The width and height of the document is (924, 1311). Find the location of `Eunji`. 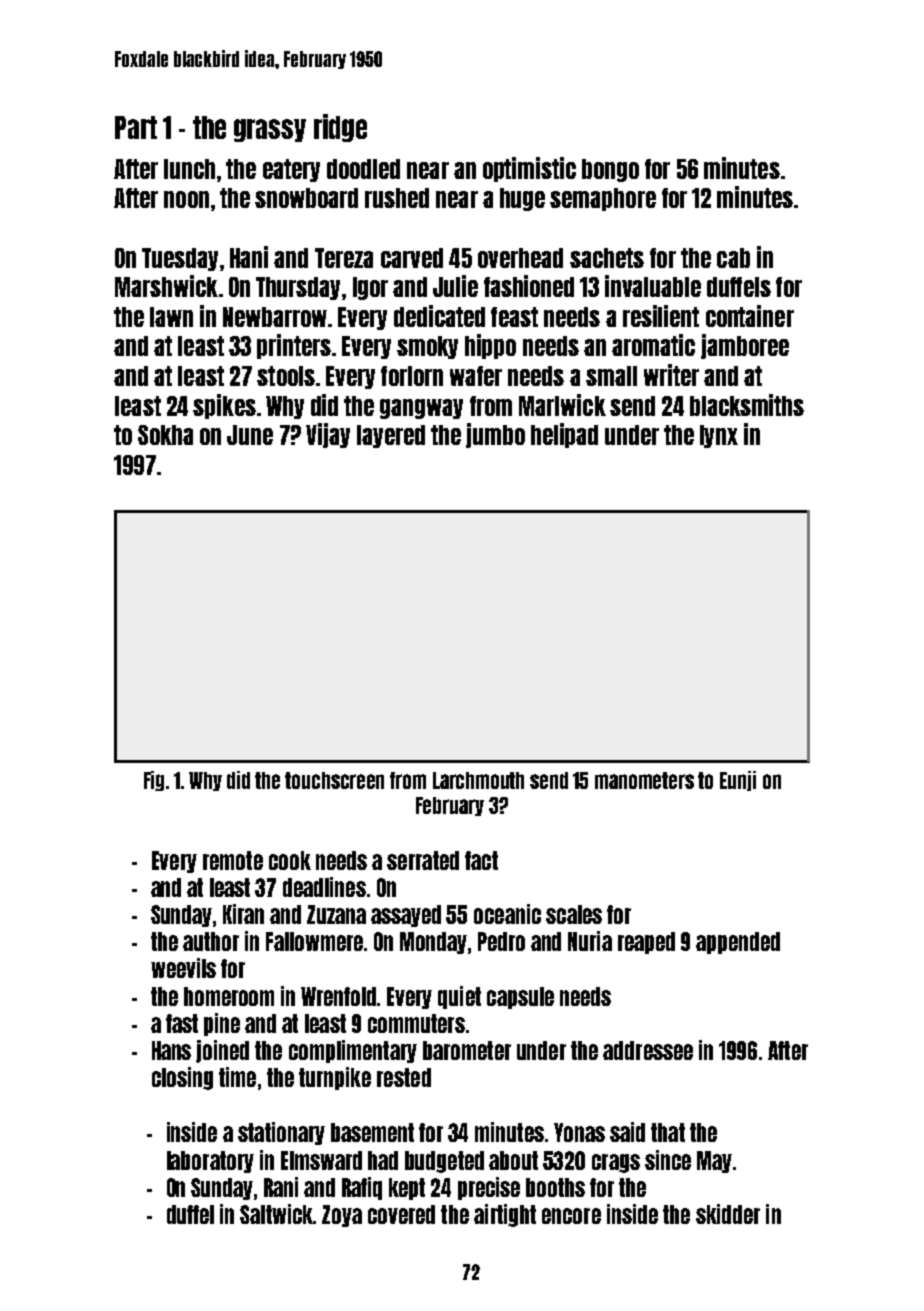

Eunji is located at coordinates (738, 781).
